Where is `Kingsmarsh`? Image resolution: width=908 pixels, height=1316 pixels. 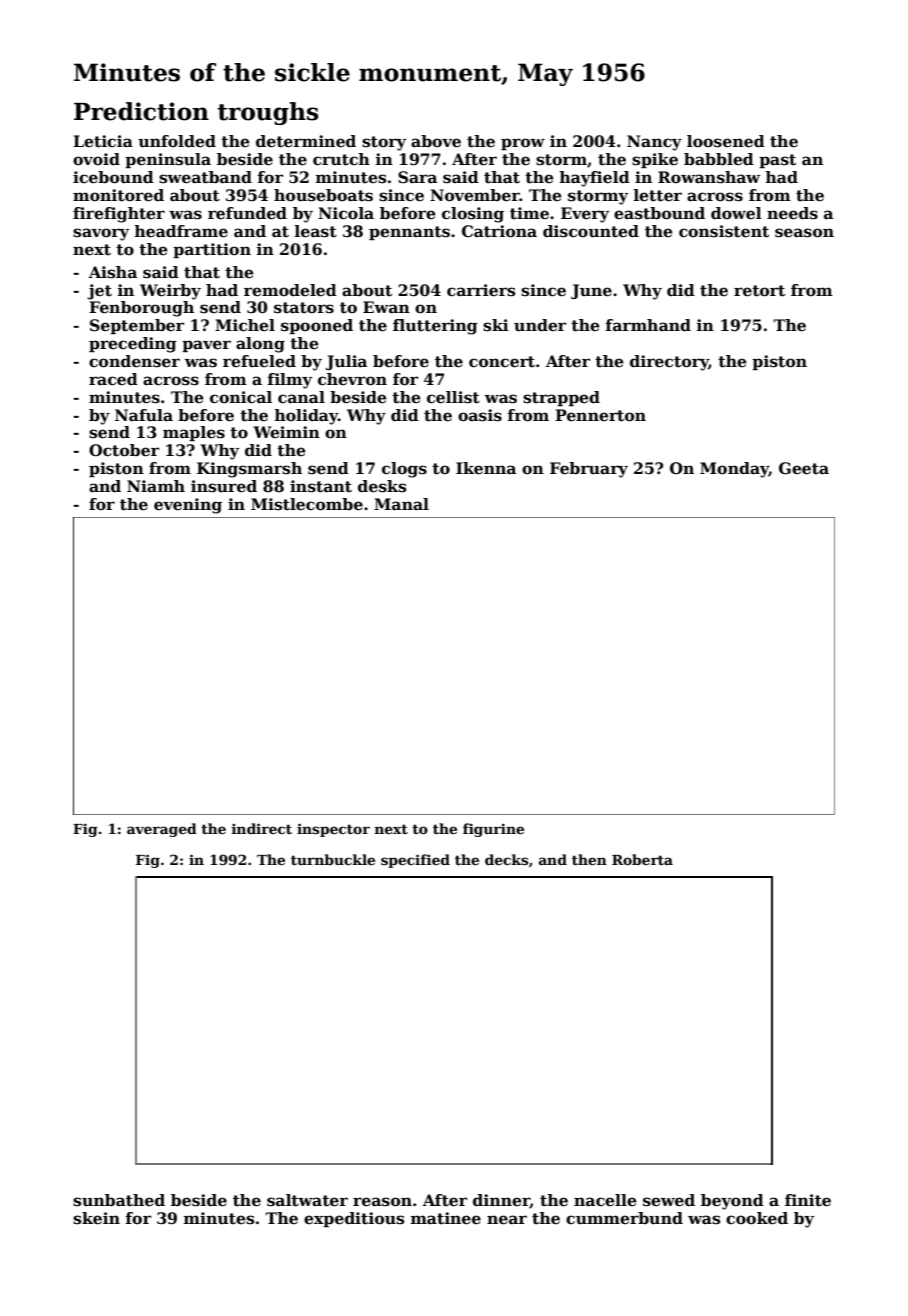
Kingsmarsh is located at coordinates (249, 470).
